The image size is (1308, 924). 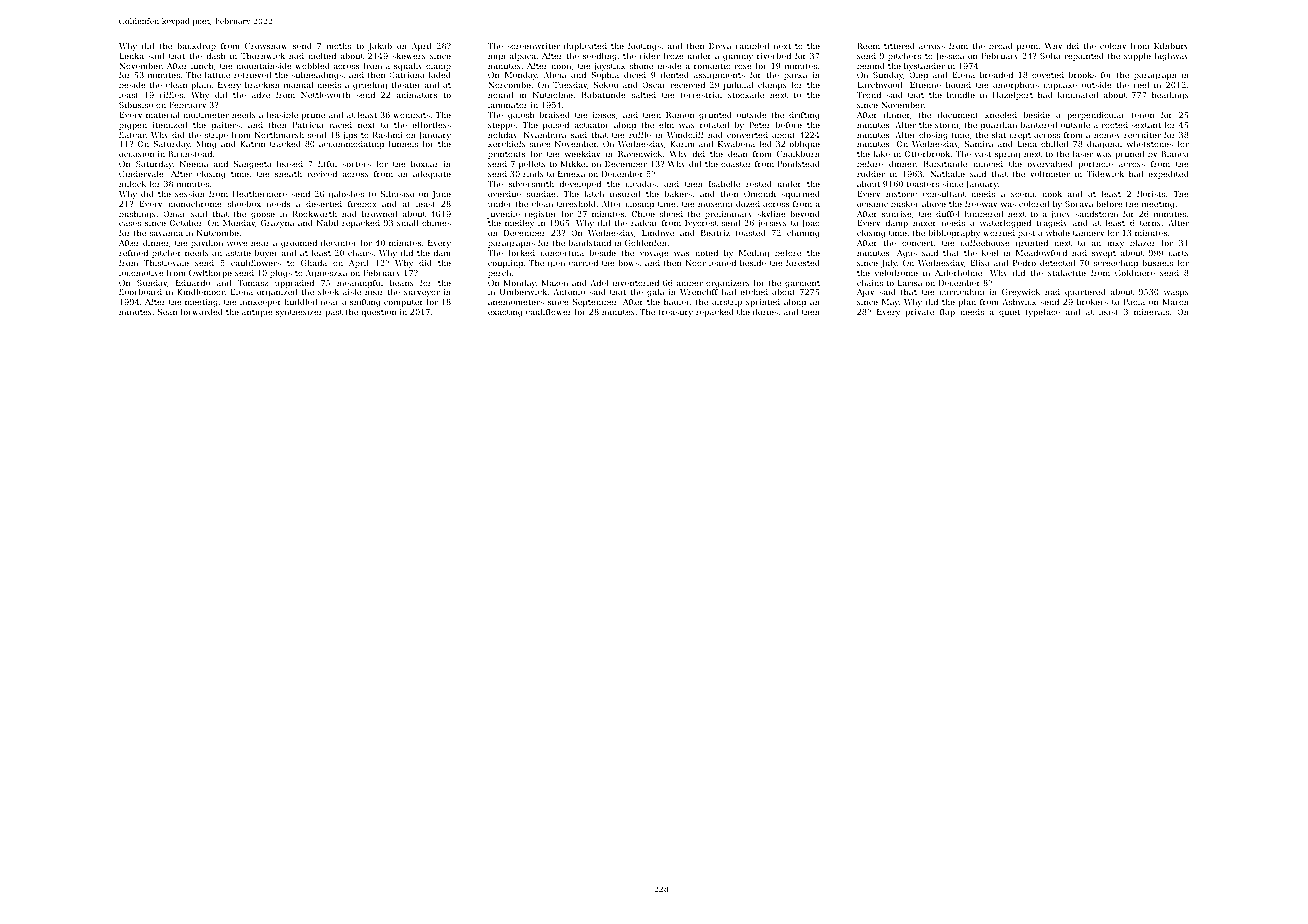 I want to click on typeface, so click(x=1043, y=313).
